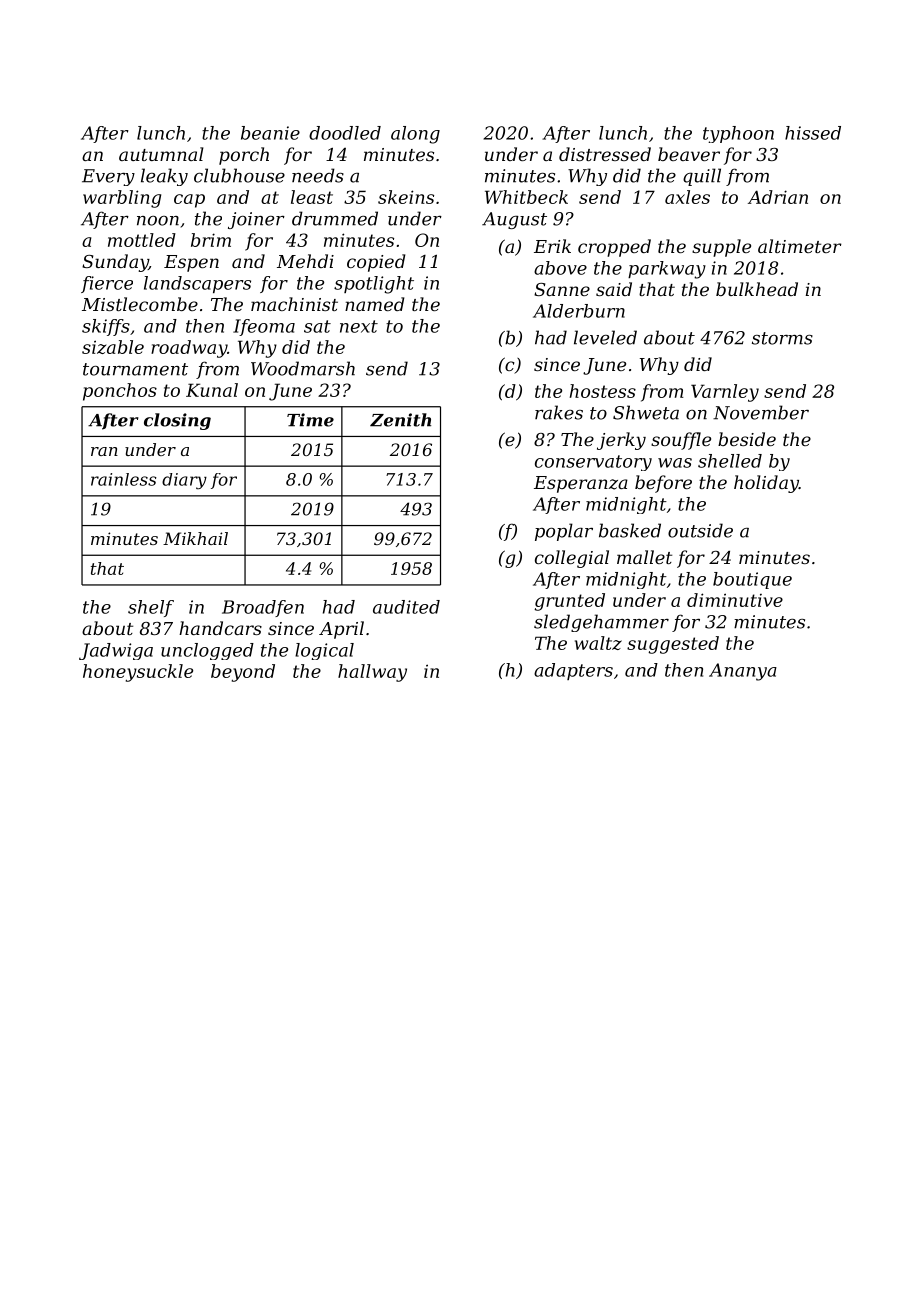 Image resolution: width=924 pixels, height=1308 pixels. What do you see at coordinates (195, 538) in the screenshot?
I see `Mikhail` at bounding box center [195, 538].
